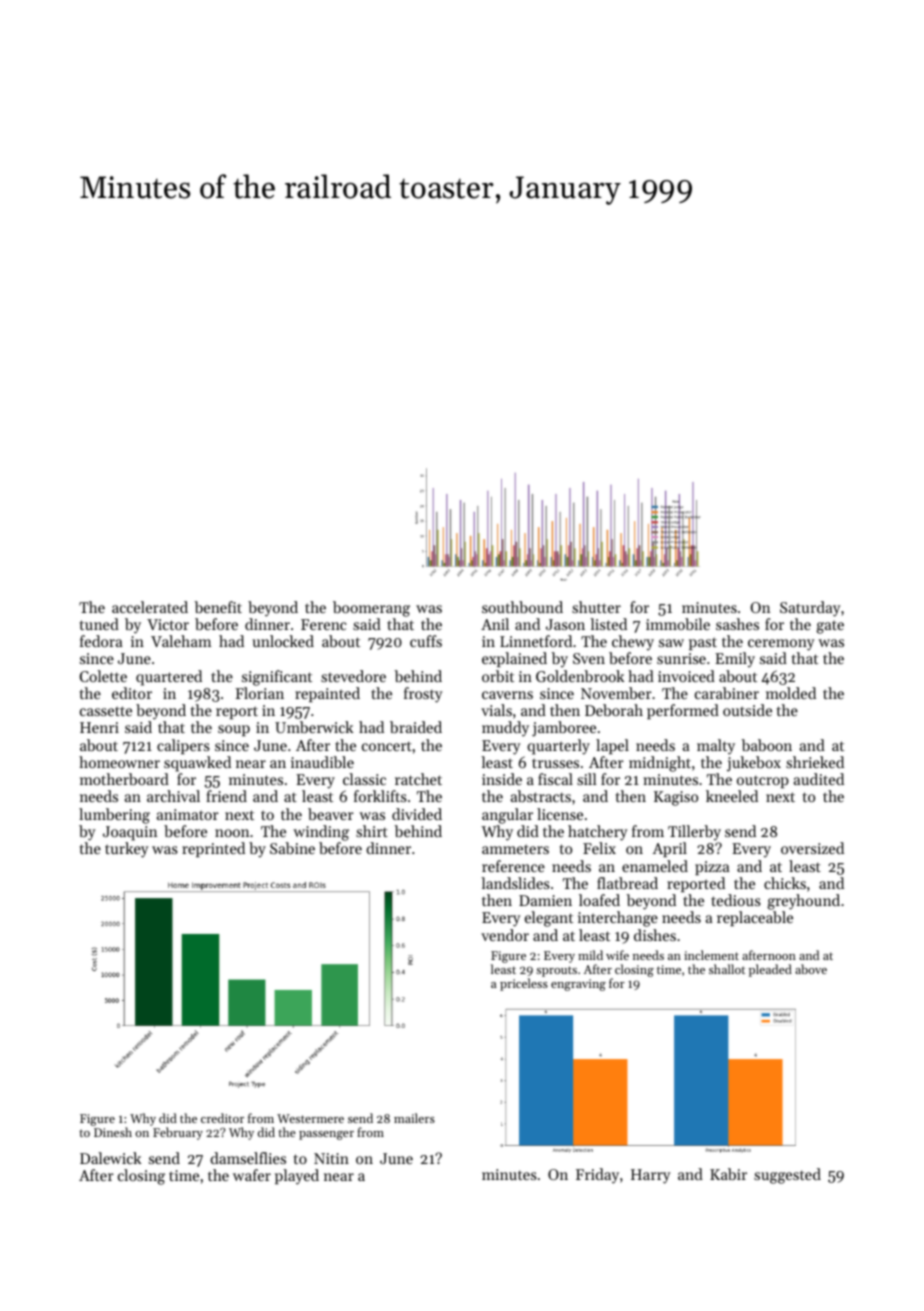  I want to click on Damien, so click(545, 900).
